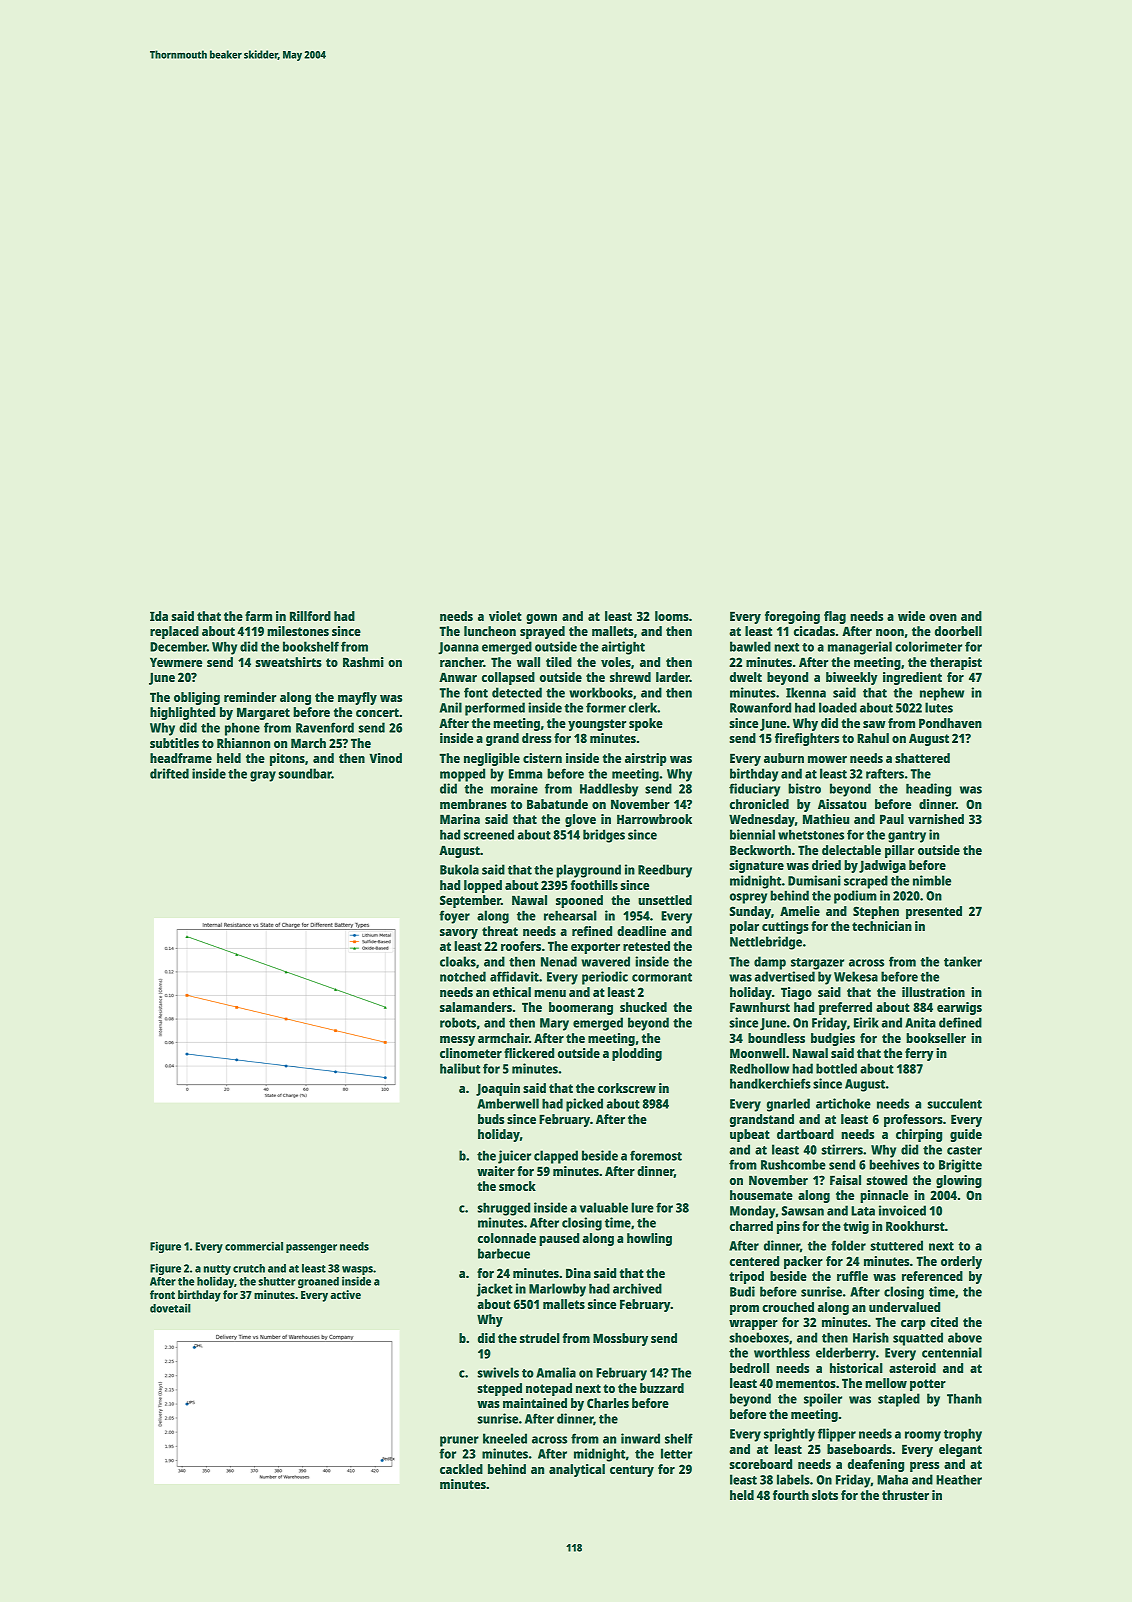 This document has height=1602, width=1132. What do you see at coordinates (577, 1470) in the document?
I see `analytical` at bounding box center [577, 1470].
